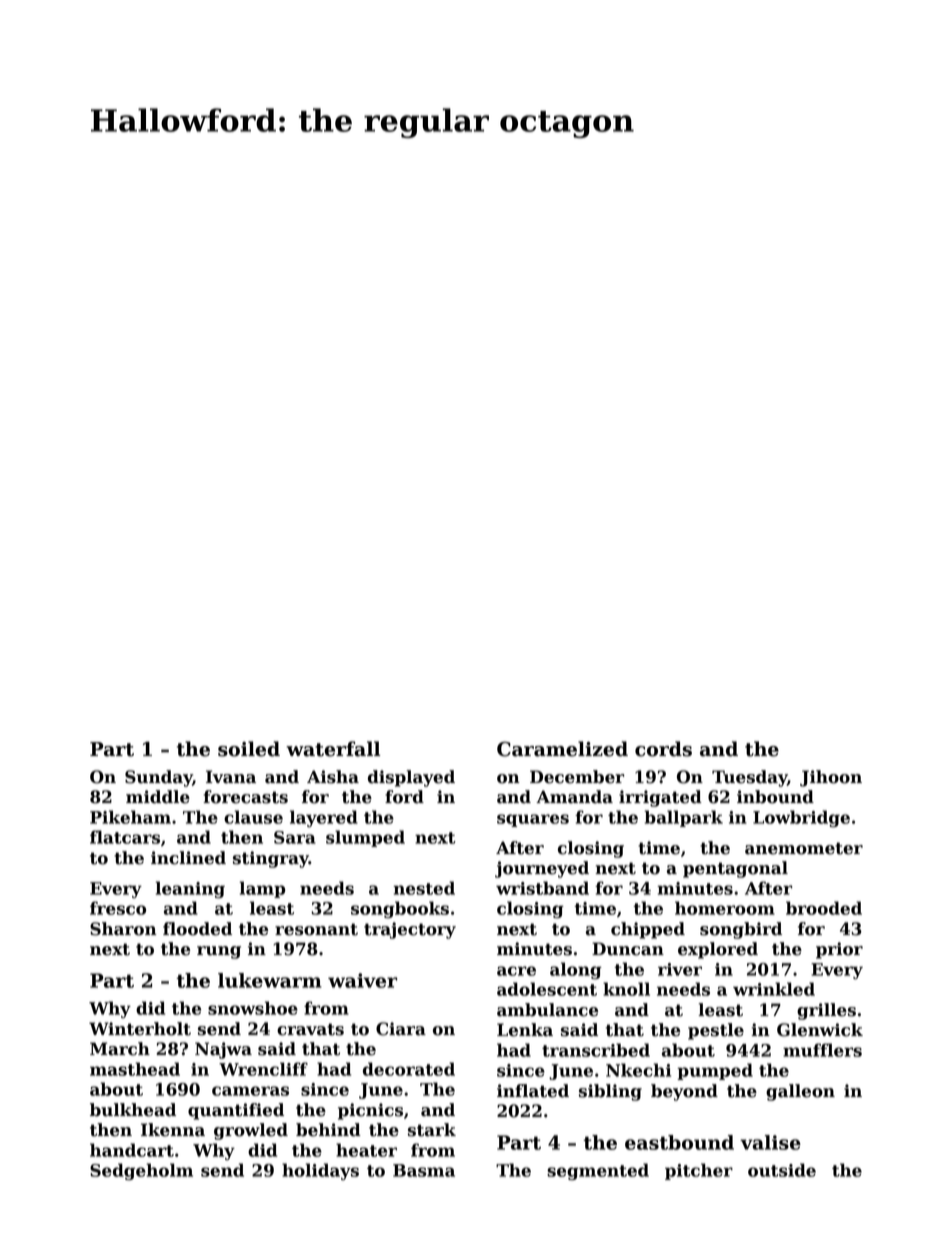 The width and height of the document is (952, 1233). I want to click on cravats, so click(310, 1029).
